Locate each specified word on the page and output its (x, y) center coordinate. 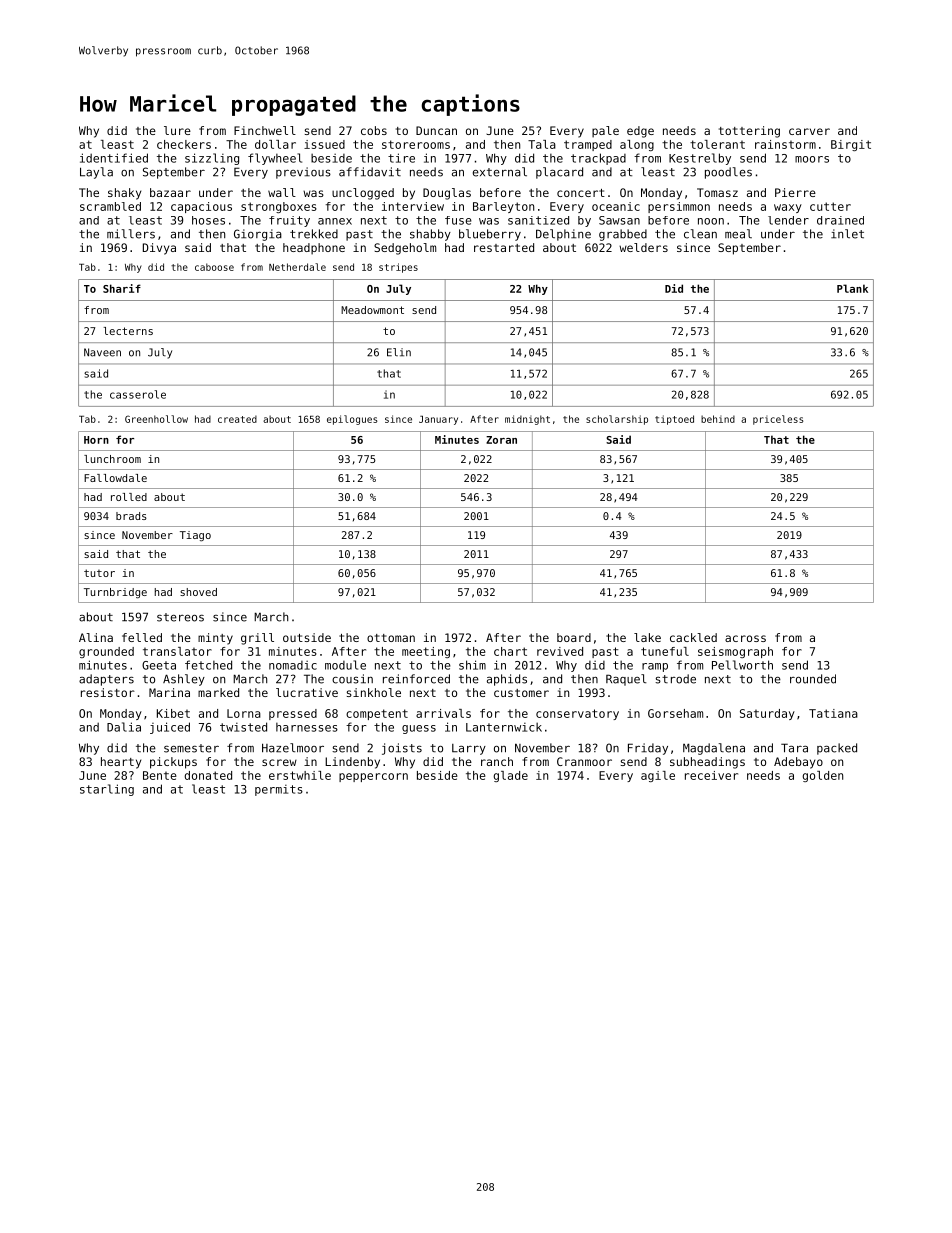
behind (718, 419)
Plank (852, 288)
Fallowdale (115, 478)
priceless (778, 420)
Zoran (501, 440)
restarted (504, 247)
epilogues (352, 420)
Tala (542, 144)
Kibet (173, 713)
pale (605, 132)
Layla (96, 173)
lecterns (128, 331)
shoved (198, 592)
